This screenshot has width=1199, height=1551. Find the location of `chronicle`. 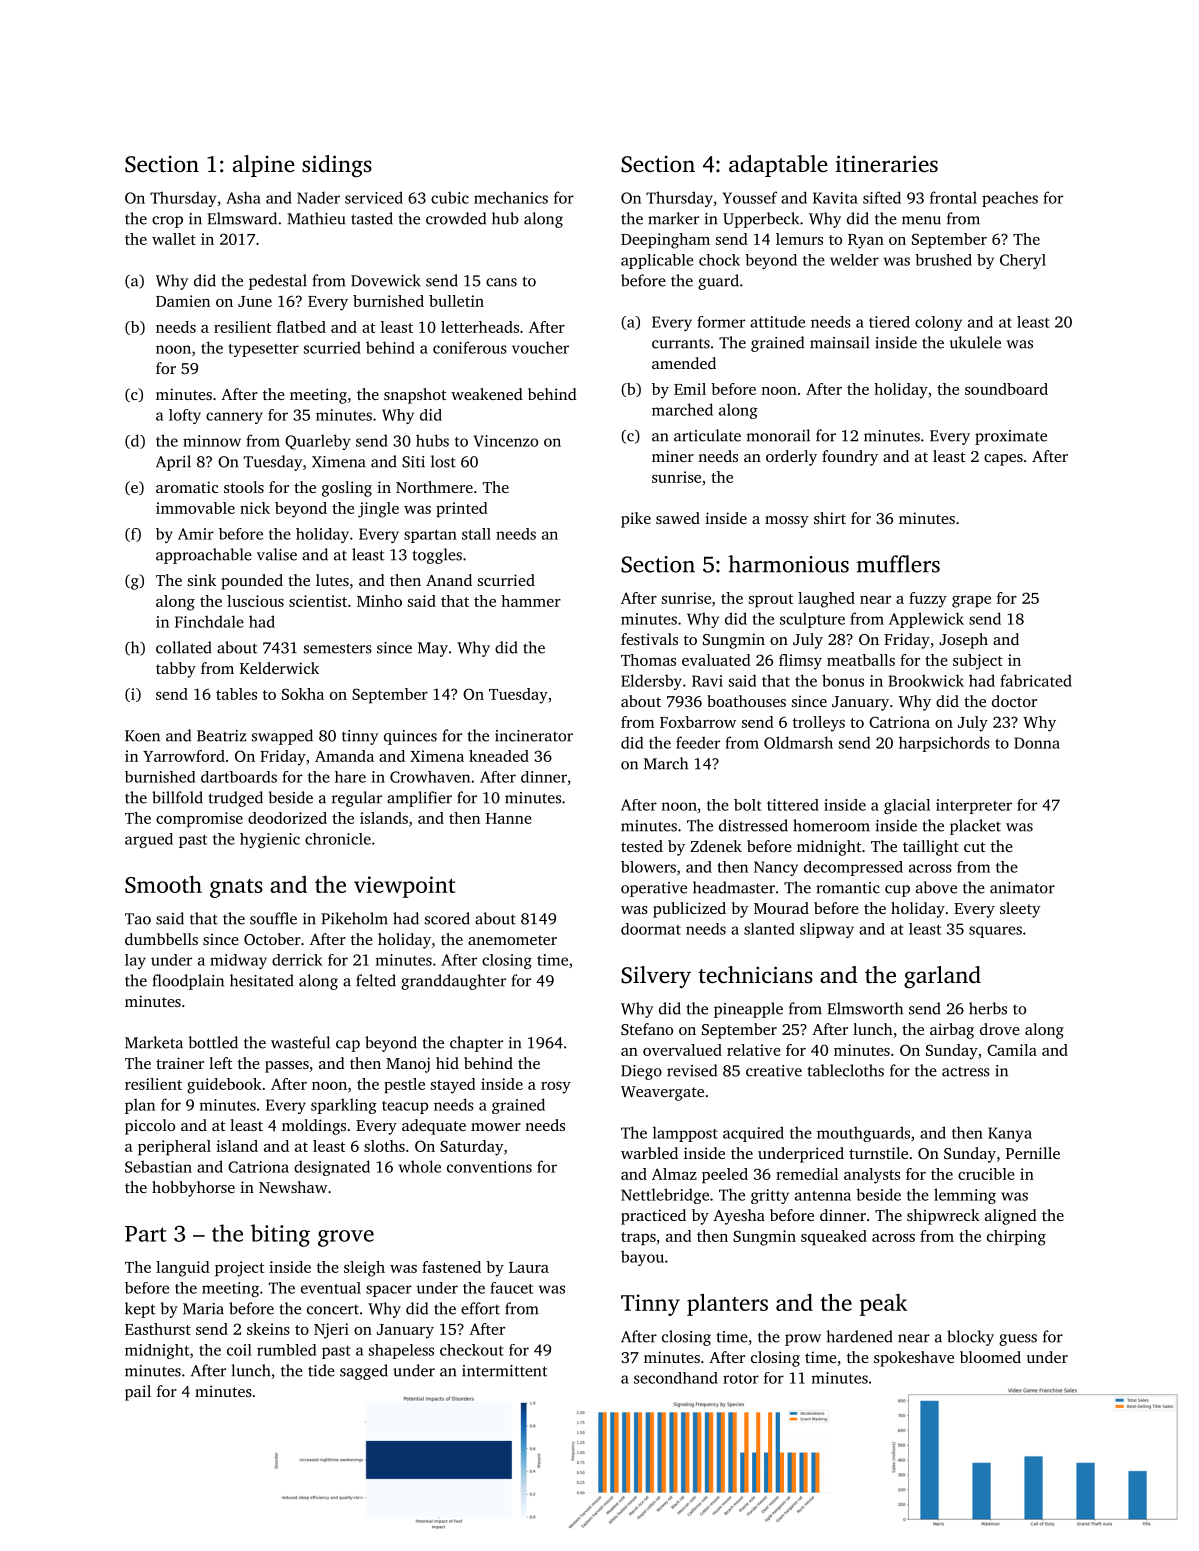

chronicle is located at coordinates (338, 839).
